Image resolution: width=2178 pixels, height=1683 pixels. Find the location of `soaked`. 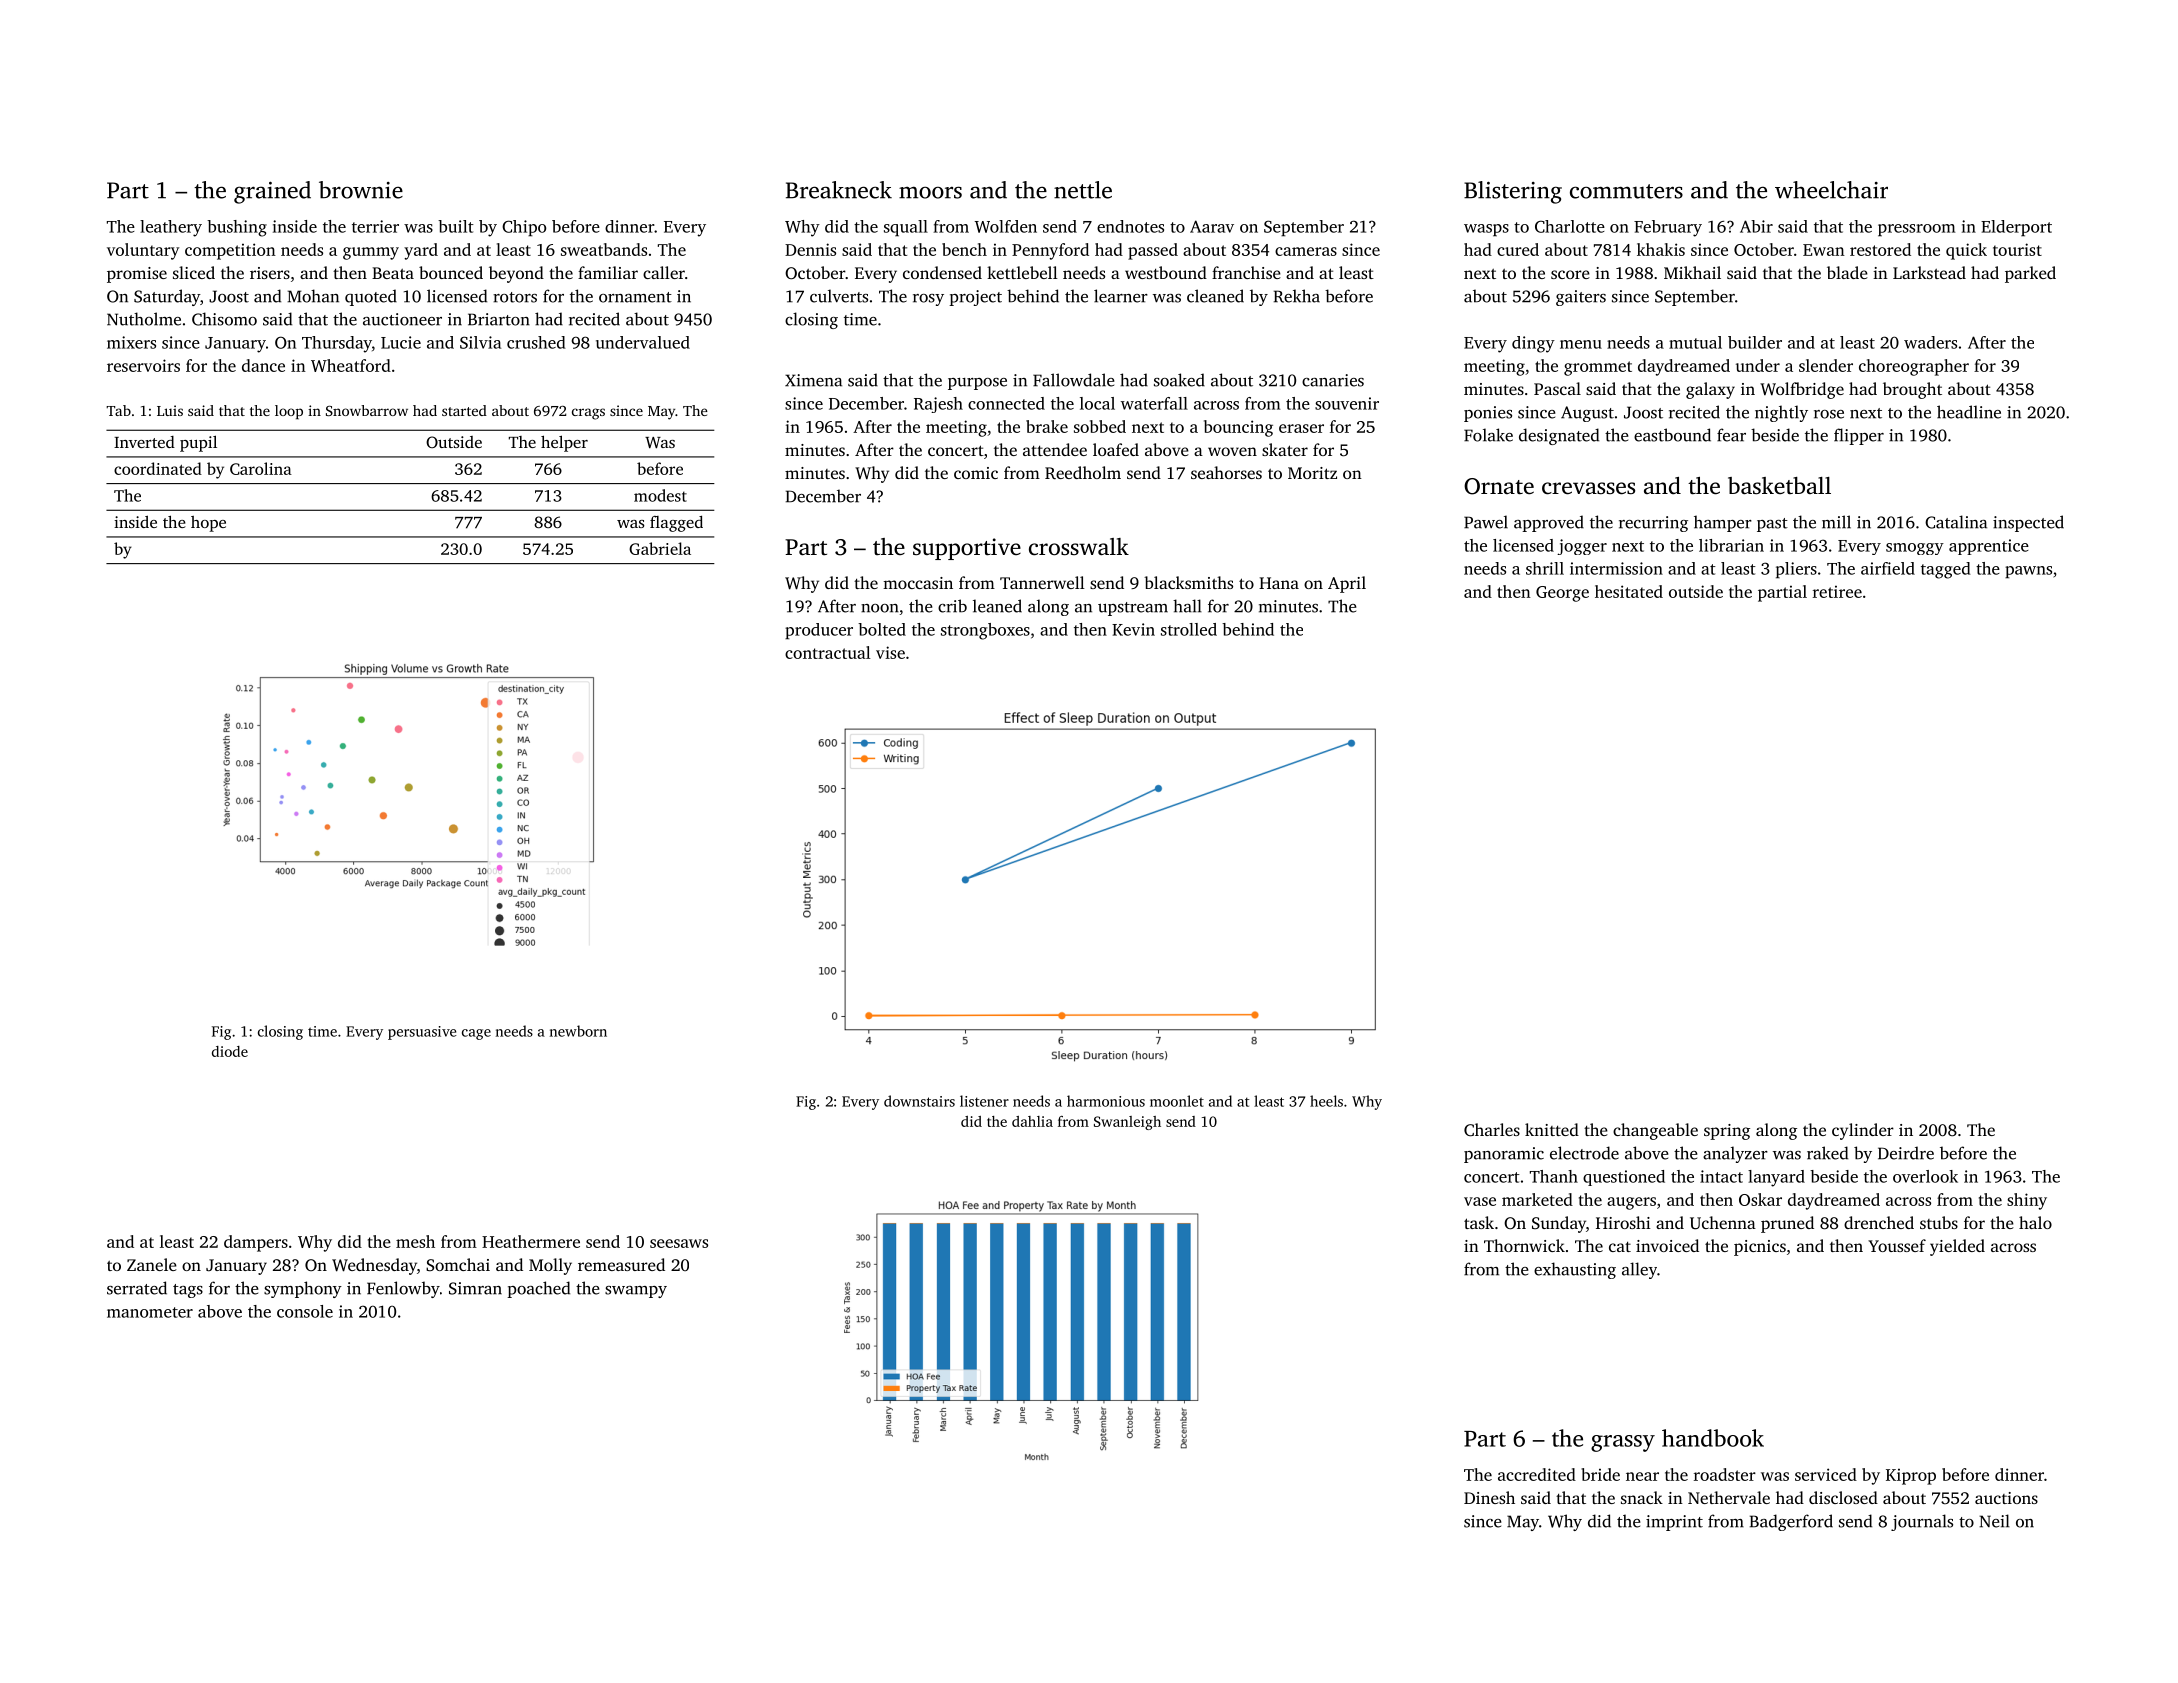

soaked is located at coordinates (1179, 380).
